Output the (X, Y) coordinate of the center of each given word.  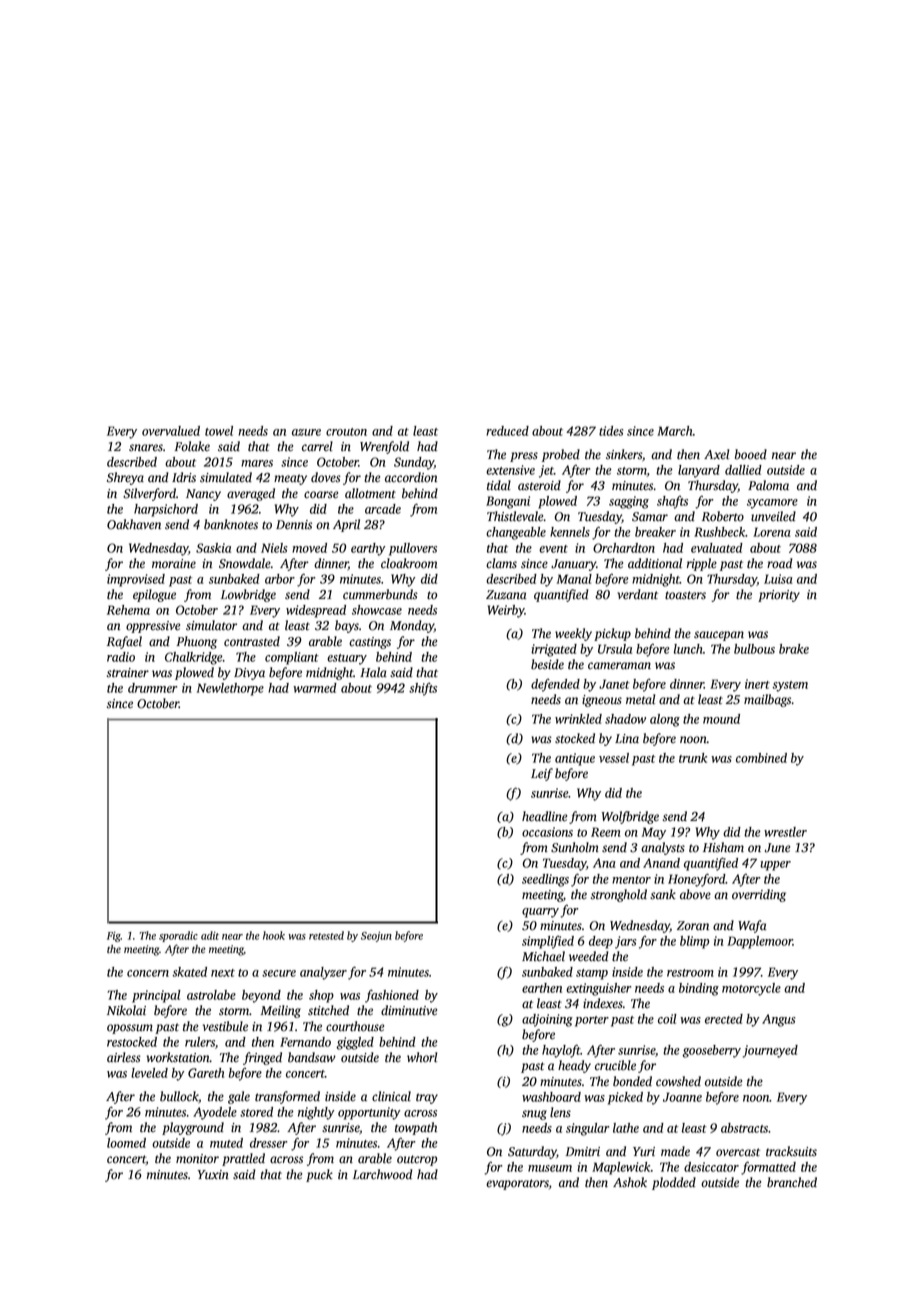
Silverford (149, 494)
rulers (200, 1042)
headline (544, 816)
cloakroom (409, 563)
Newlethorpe (230, 689)
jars (625, 942)
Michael (543, 956)
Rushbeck (720, 532)
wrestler (785, 832)
